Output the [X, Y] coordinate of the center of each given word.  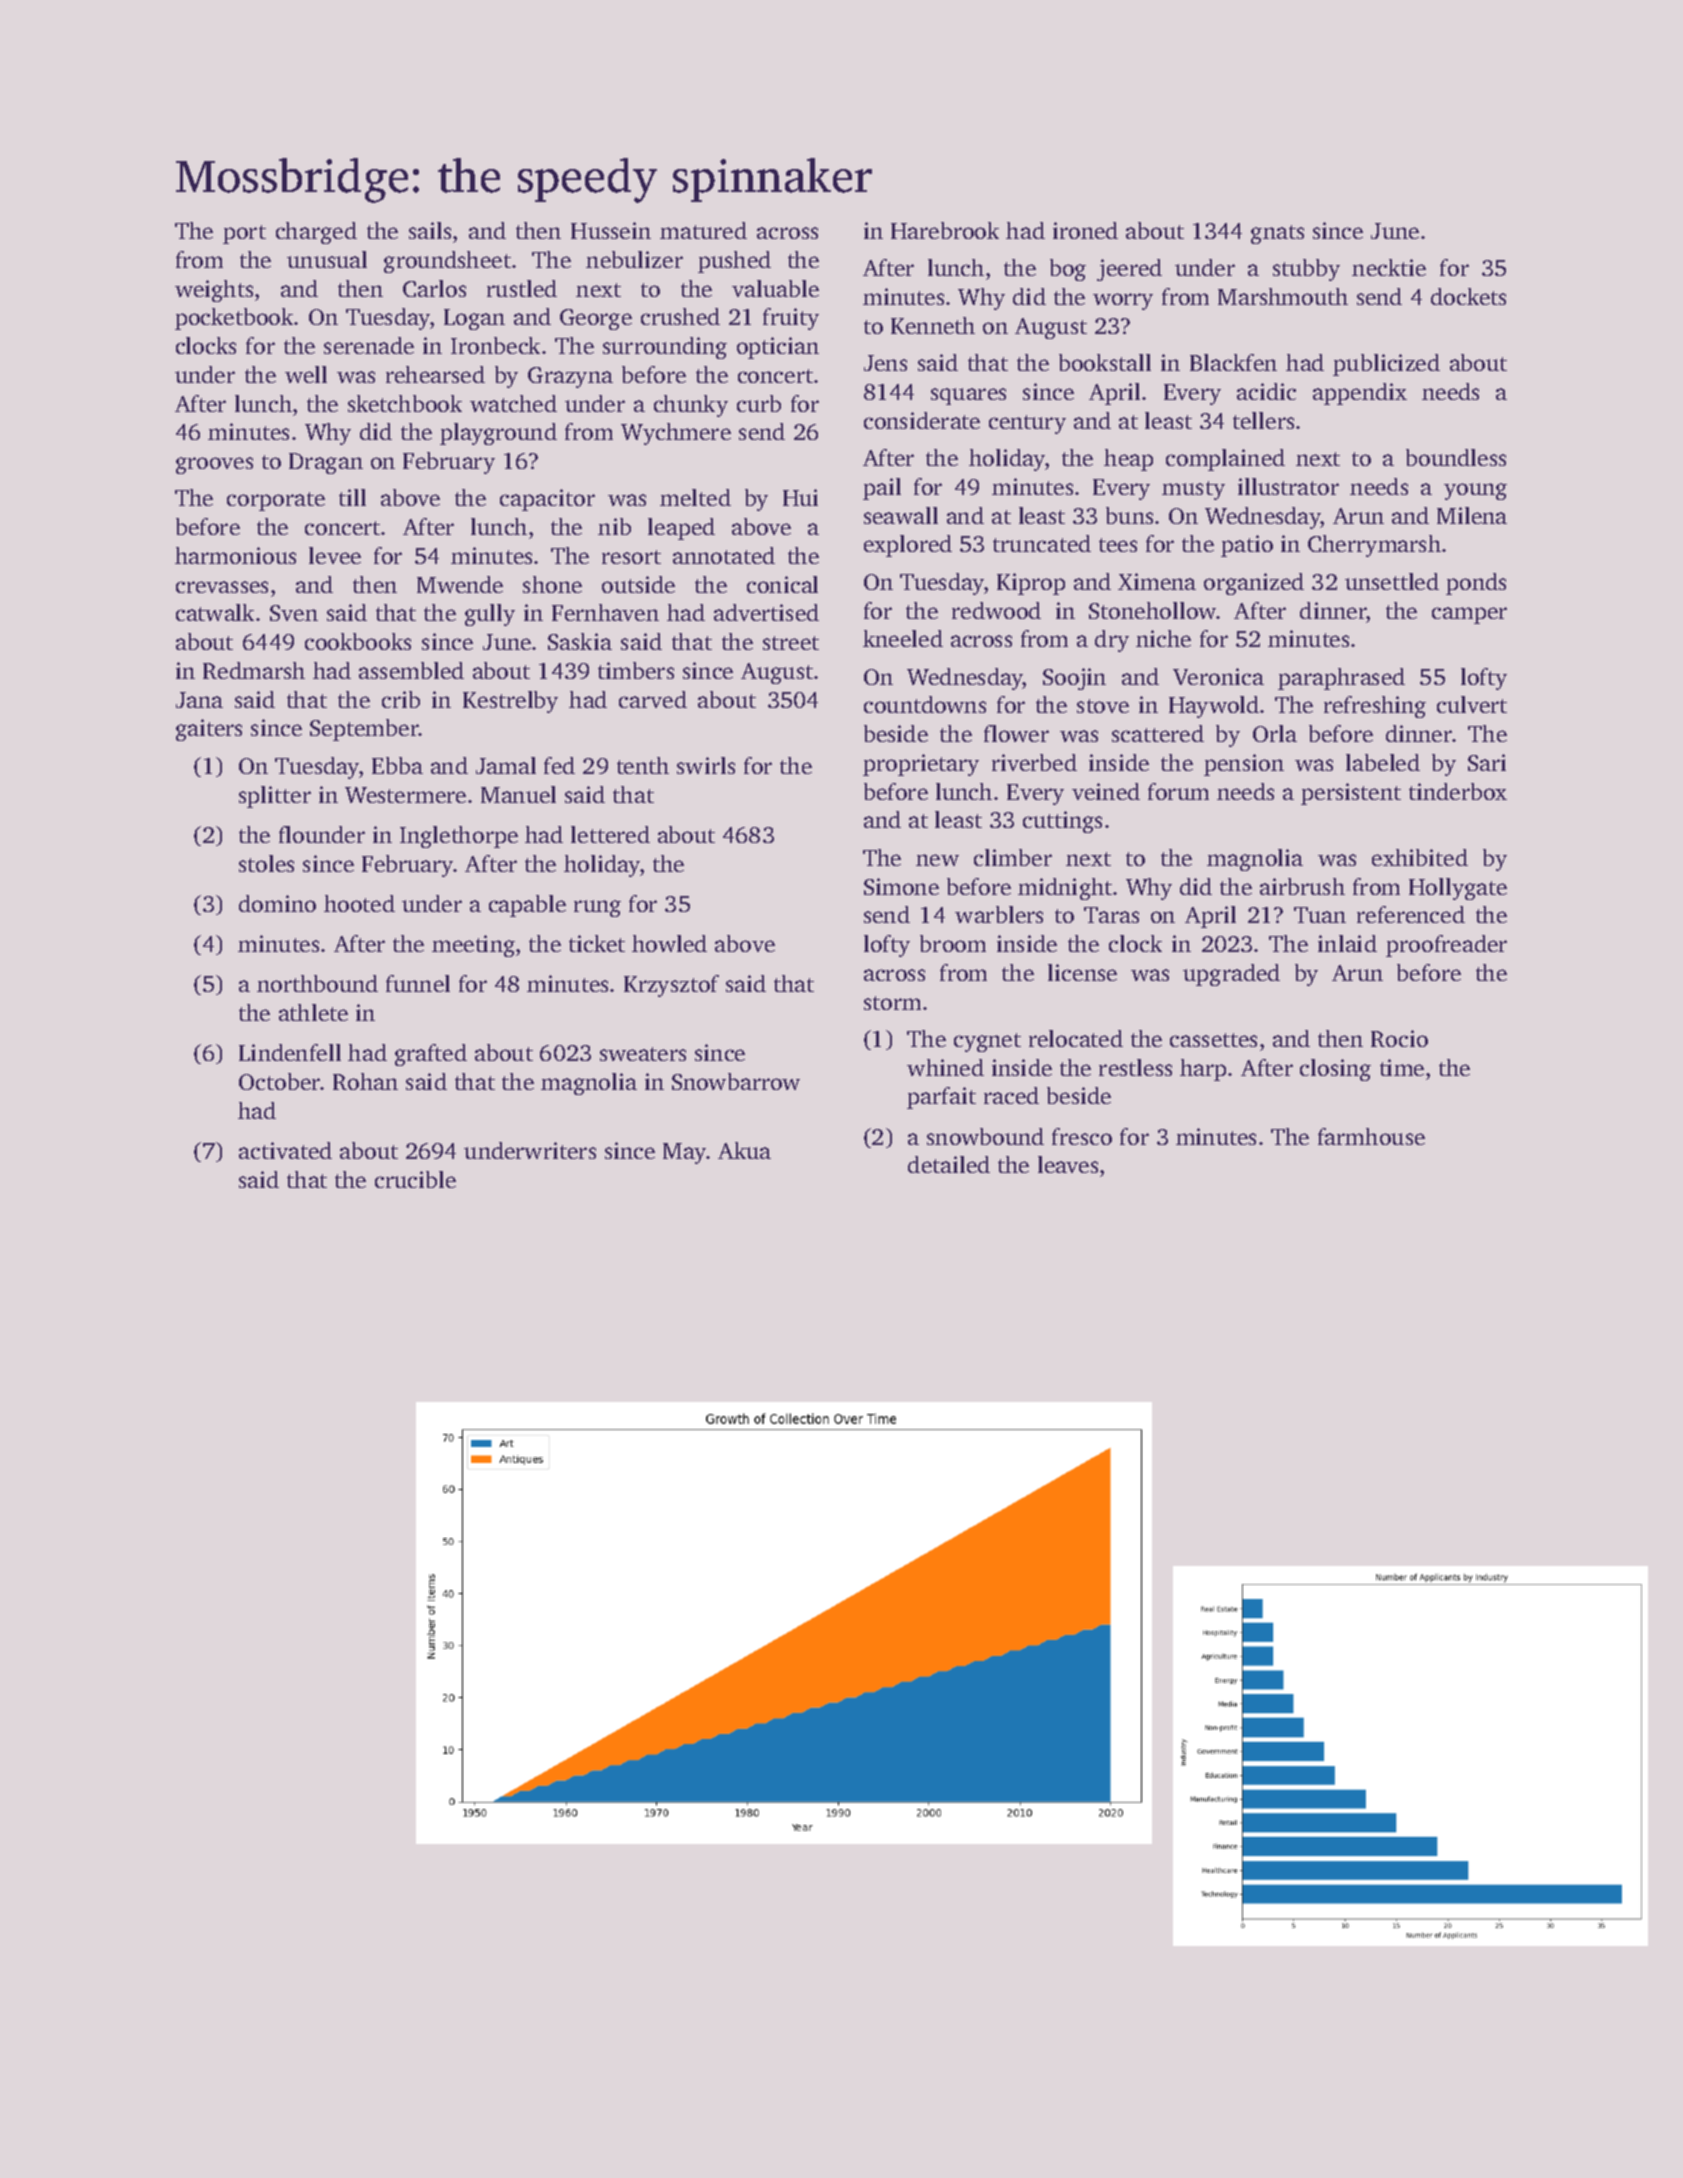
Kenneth [933, 325]
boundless [1456, 457]
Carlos [434, 288]
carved [653, 699]
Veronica [1218, 676]
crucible [415, 1179]
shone [552, 584]
